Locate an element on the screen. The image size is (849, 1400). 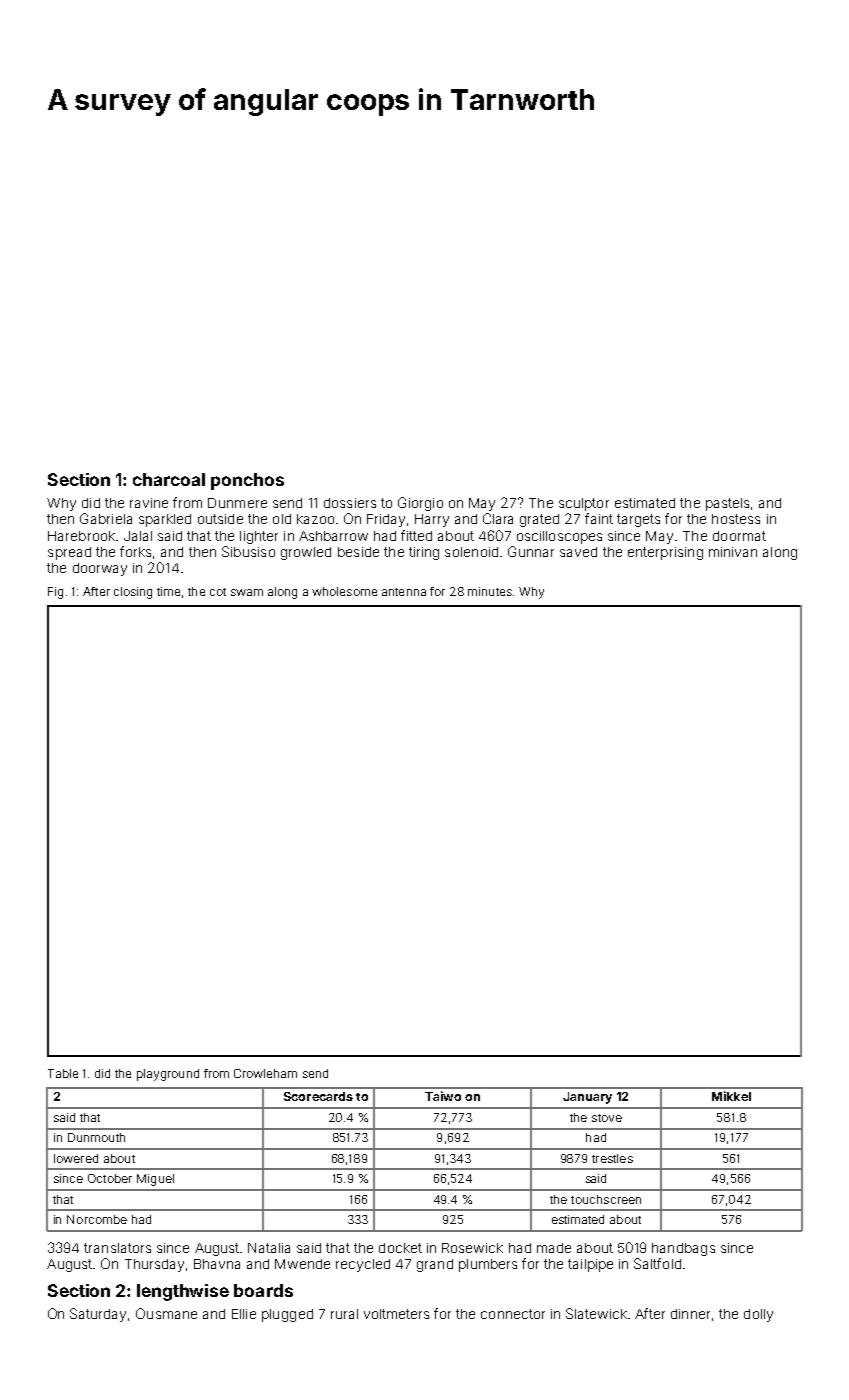
time is located at coordinates (168, 591).
